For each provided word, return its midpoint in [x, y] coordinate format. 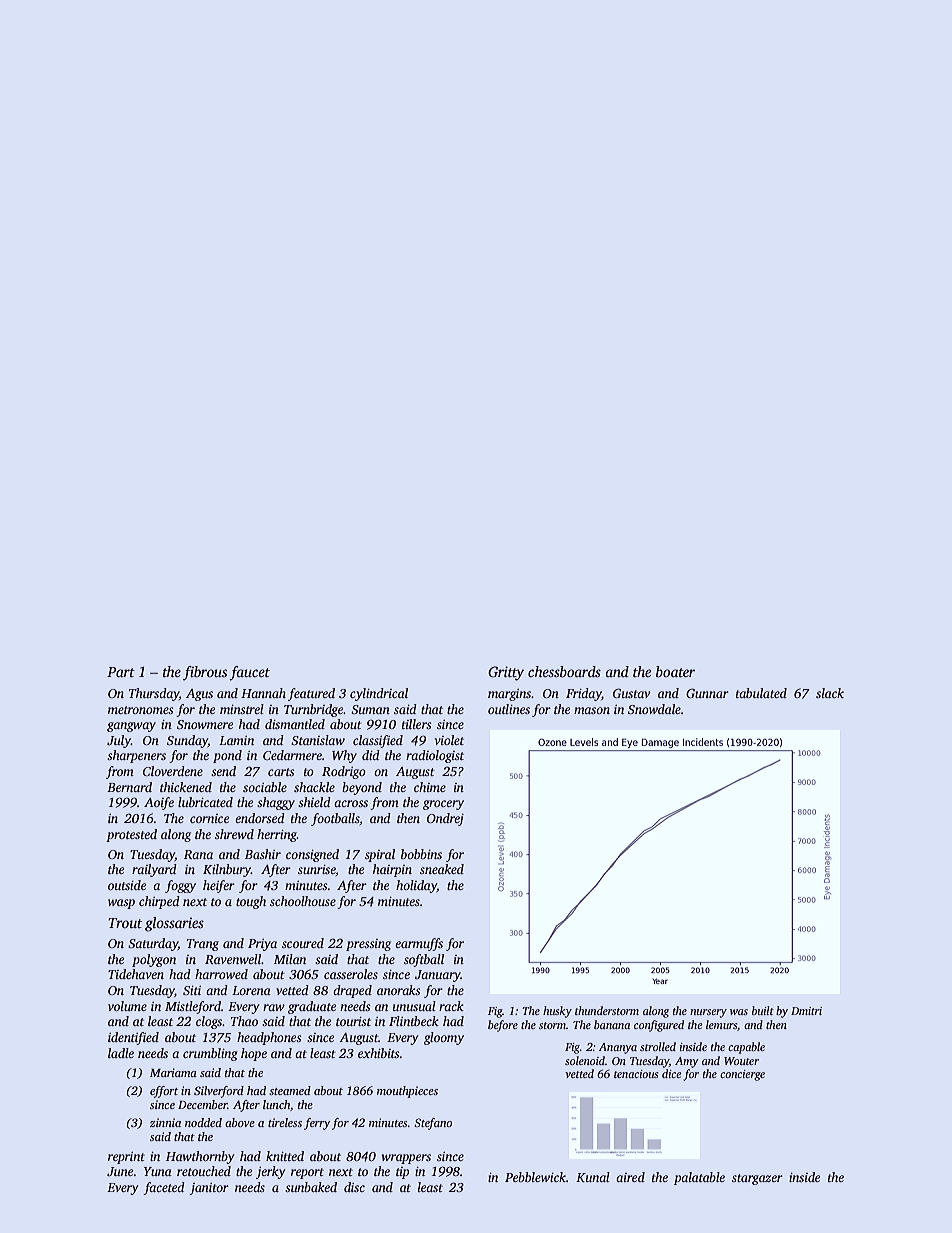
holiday [416, 886]
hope [254, 1054]
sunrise [317, 869]
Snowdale [654, 709]
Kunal [593, 1177]
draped [352, 991]
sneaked [442, 869]
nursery [708, 1013]
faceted [164, 1188]
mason [592, 710]
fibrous [205, 673]
